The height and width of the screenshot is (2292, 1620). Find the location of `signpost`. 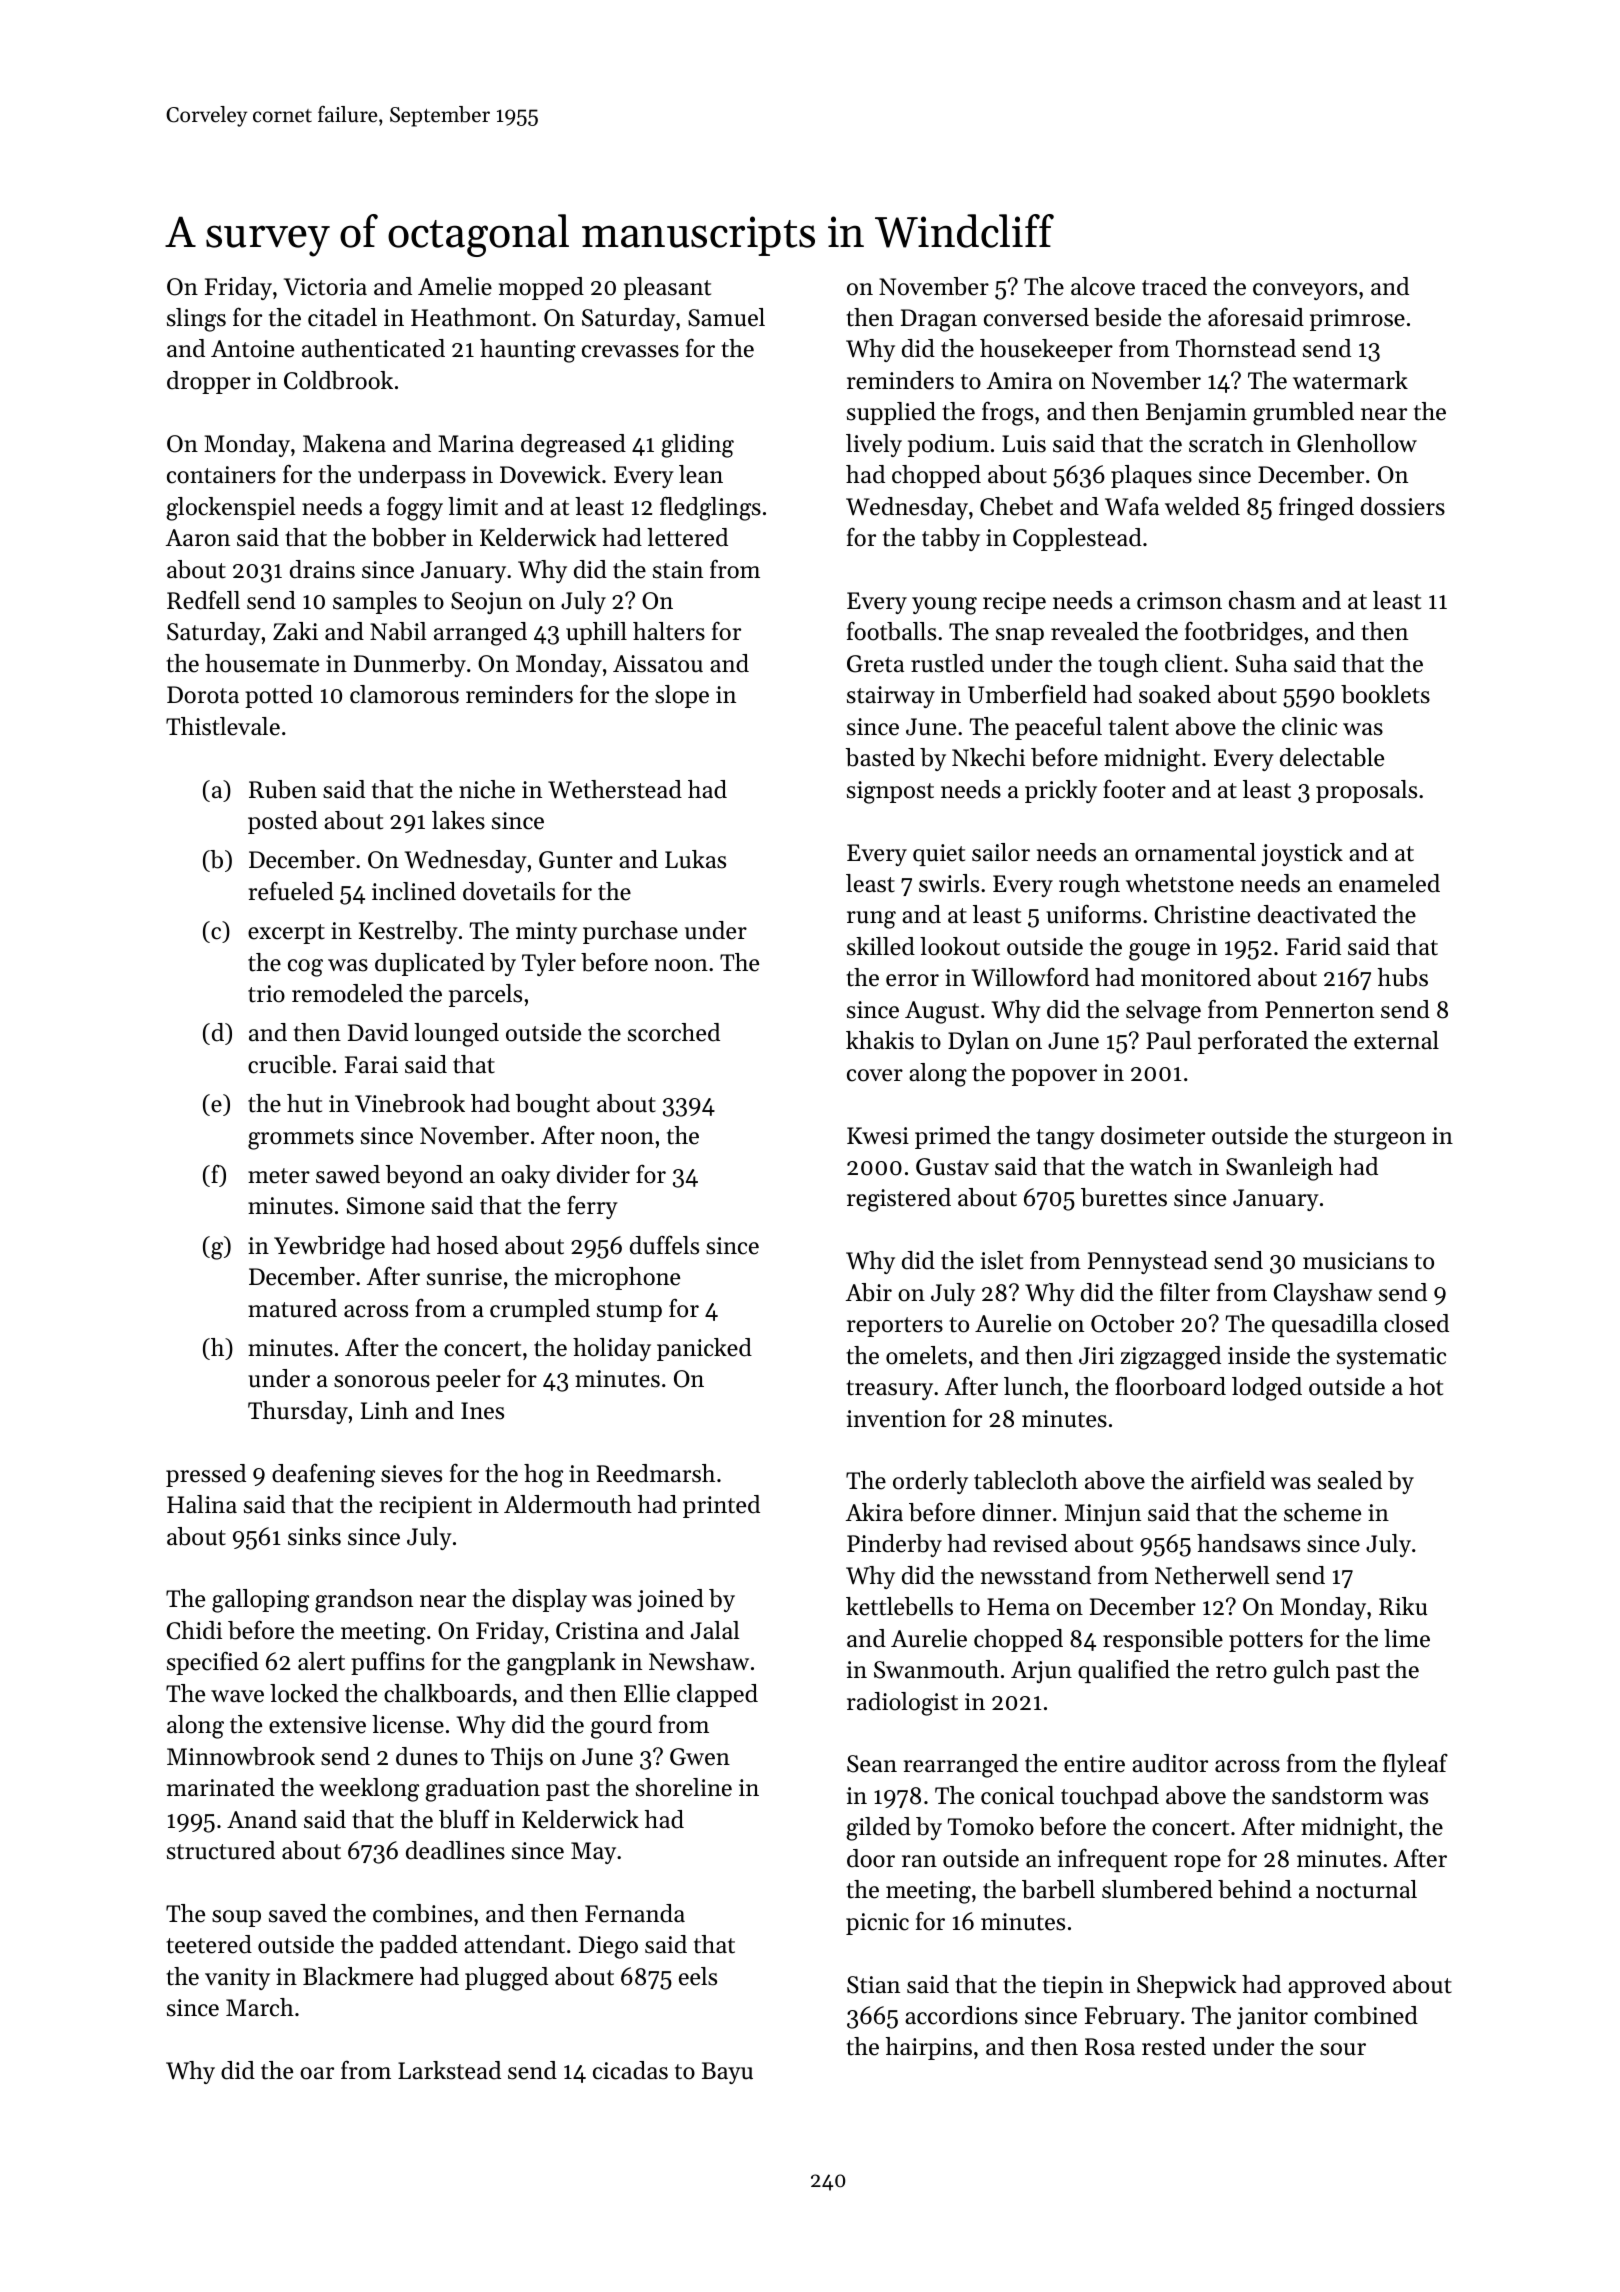

signpost is located at coordinates (890, 792).
